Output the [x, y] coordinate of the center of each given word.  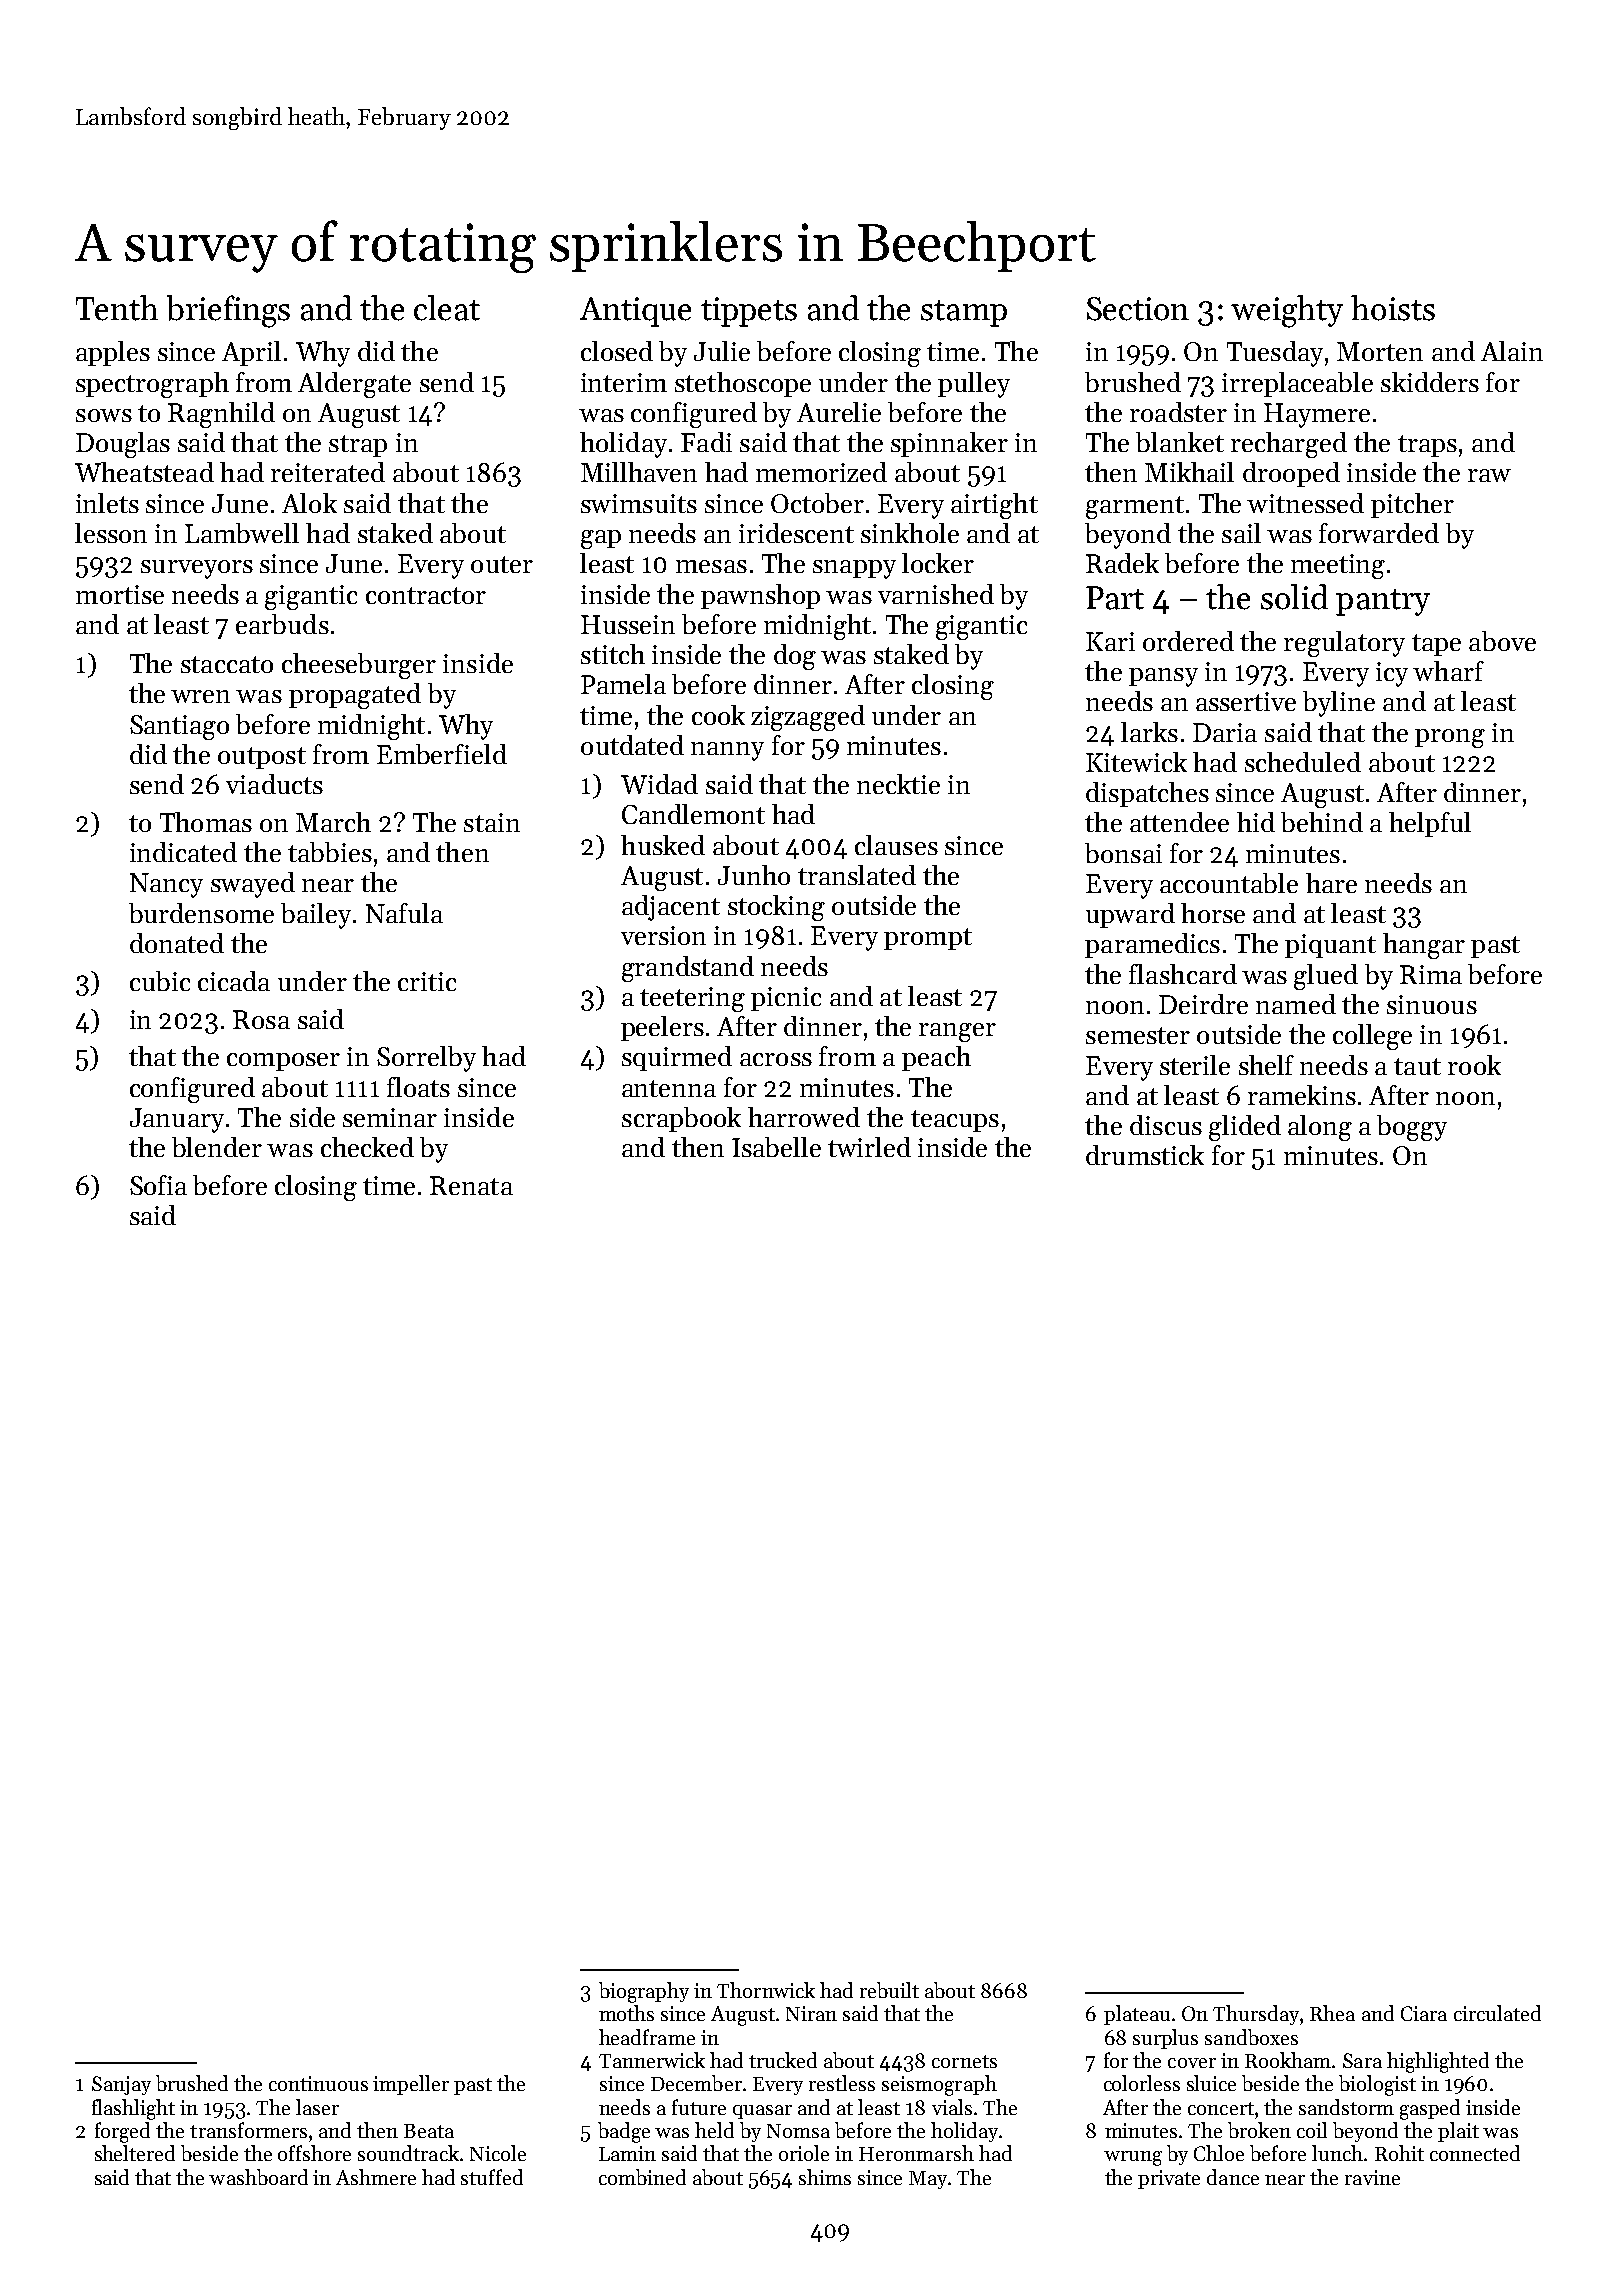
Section [1138, 309]
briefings [228, 311]
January [177, 1120]
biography [644, 1992]
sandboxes [1251, 2037]
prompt [928, 939]
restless [842, 2083]
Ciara [1424, 2013]
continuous [318, 2083]
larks [1149, 732]
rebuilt [889, 1990]
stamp [964, 313]
